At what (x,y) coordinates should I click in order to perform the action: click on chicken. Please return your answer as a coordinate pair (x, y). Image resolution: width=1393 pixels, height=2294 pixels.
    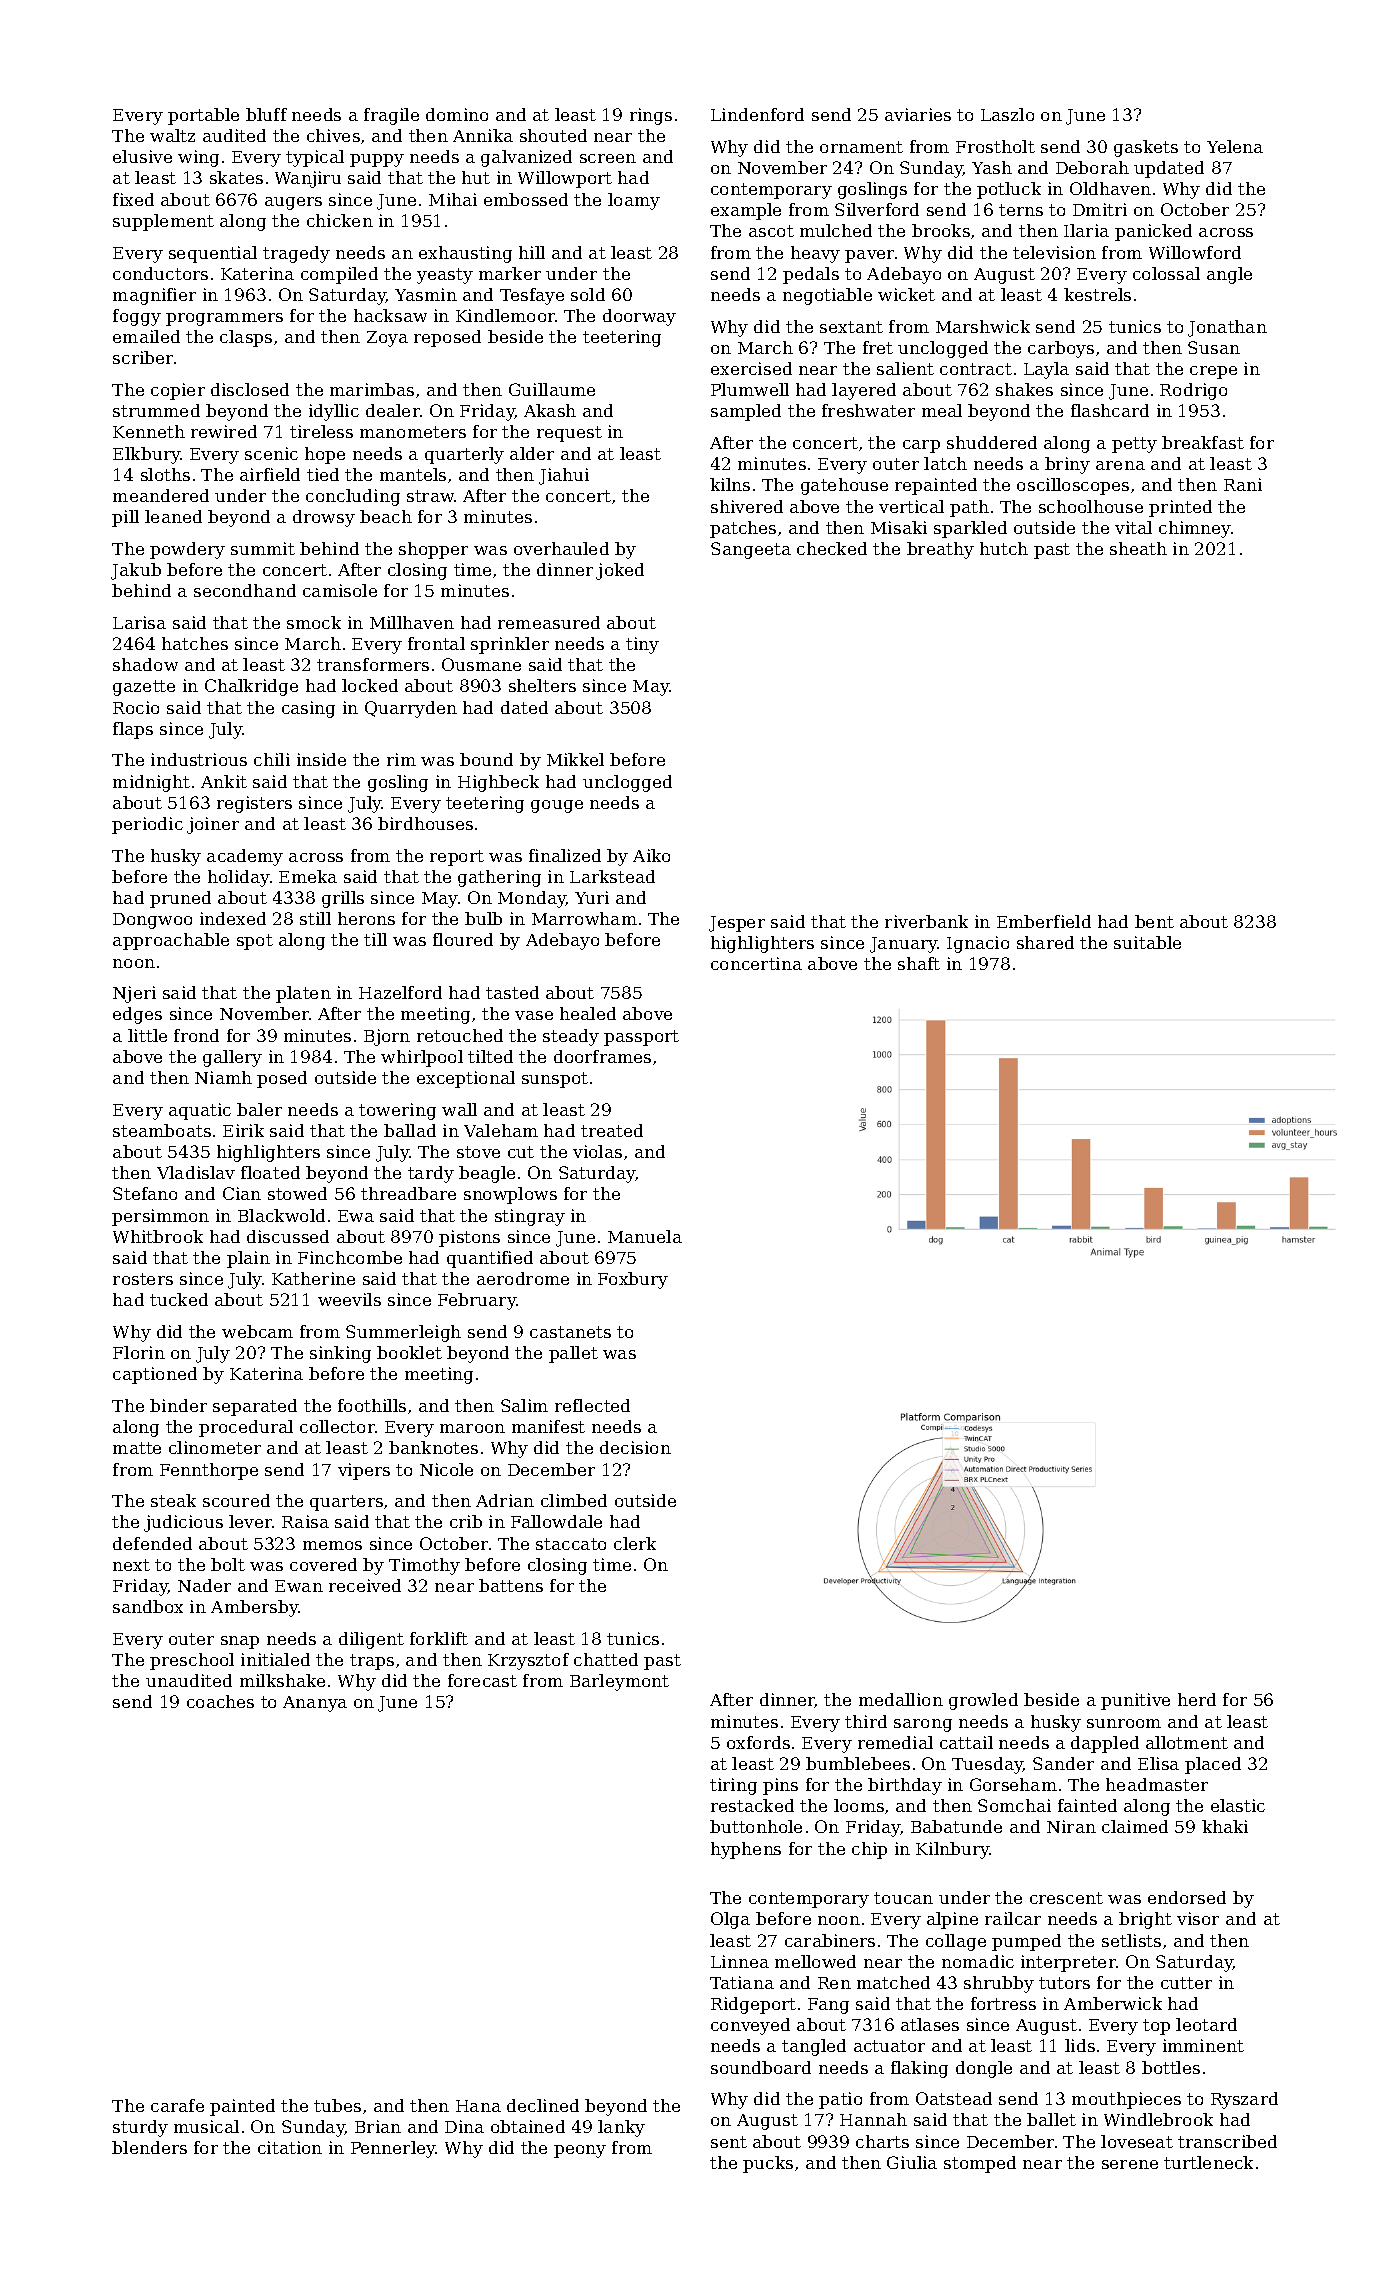
    Looking at the image, I should click on (340, 220).
